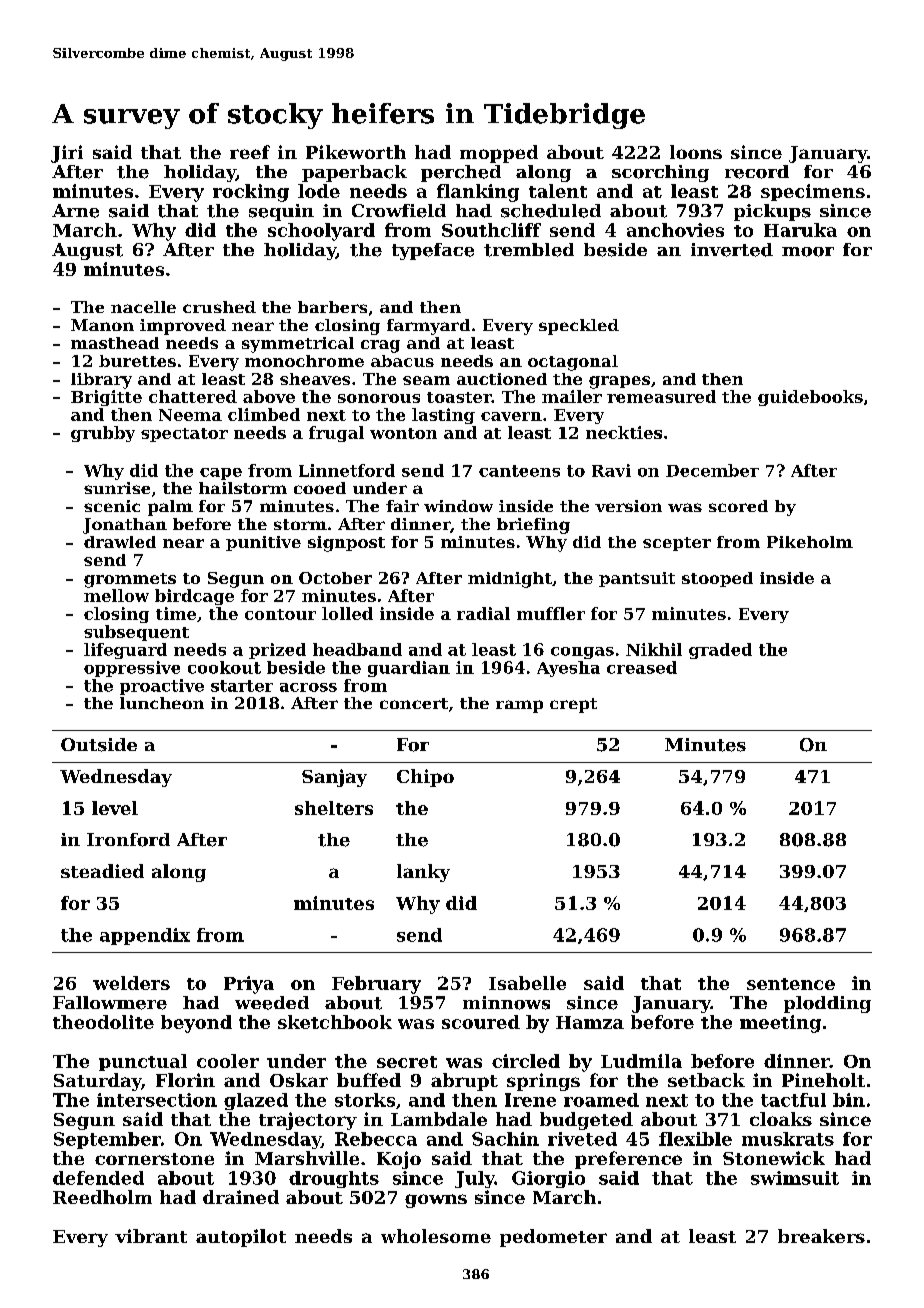 Image resolution: width=924 pixels, height=1308 pixels. I want to click on breakers, so click(821, 1236).
